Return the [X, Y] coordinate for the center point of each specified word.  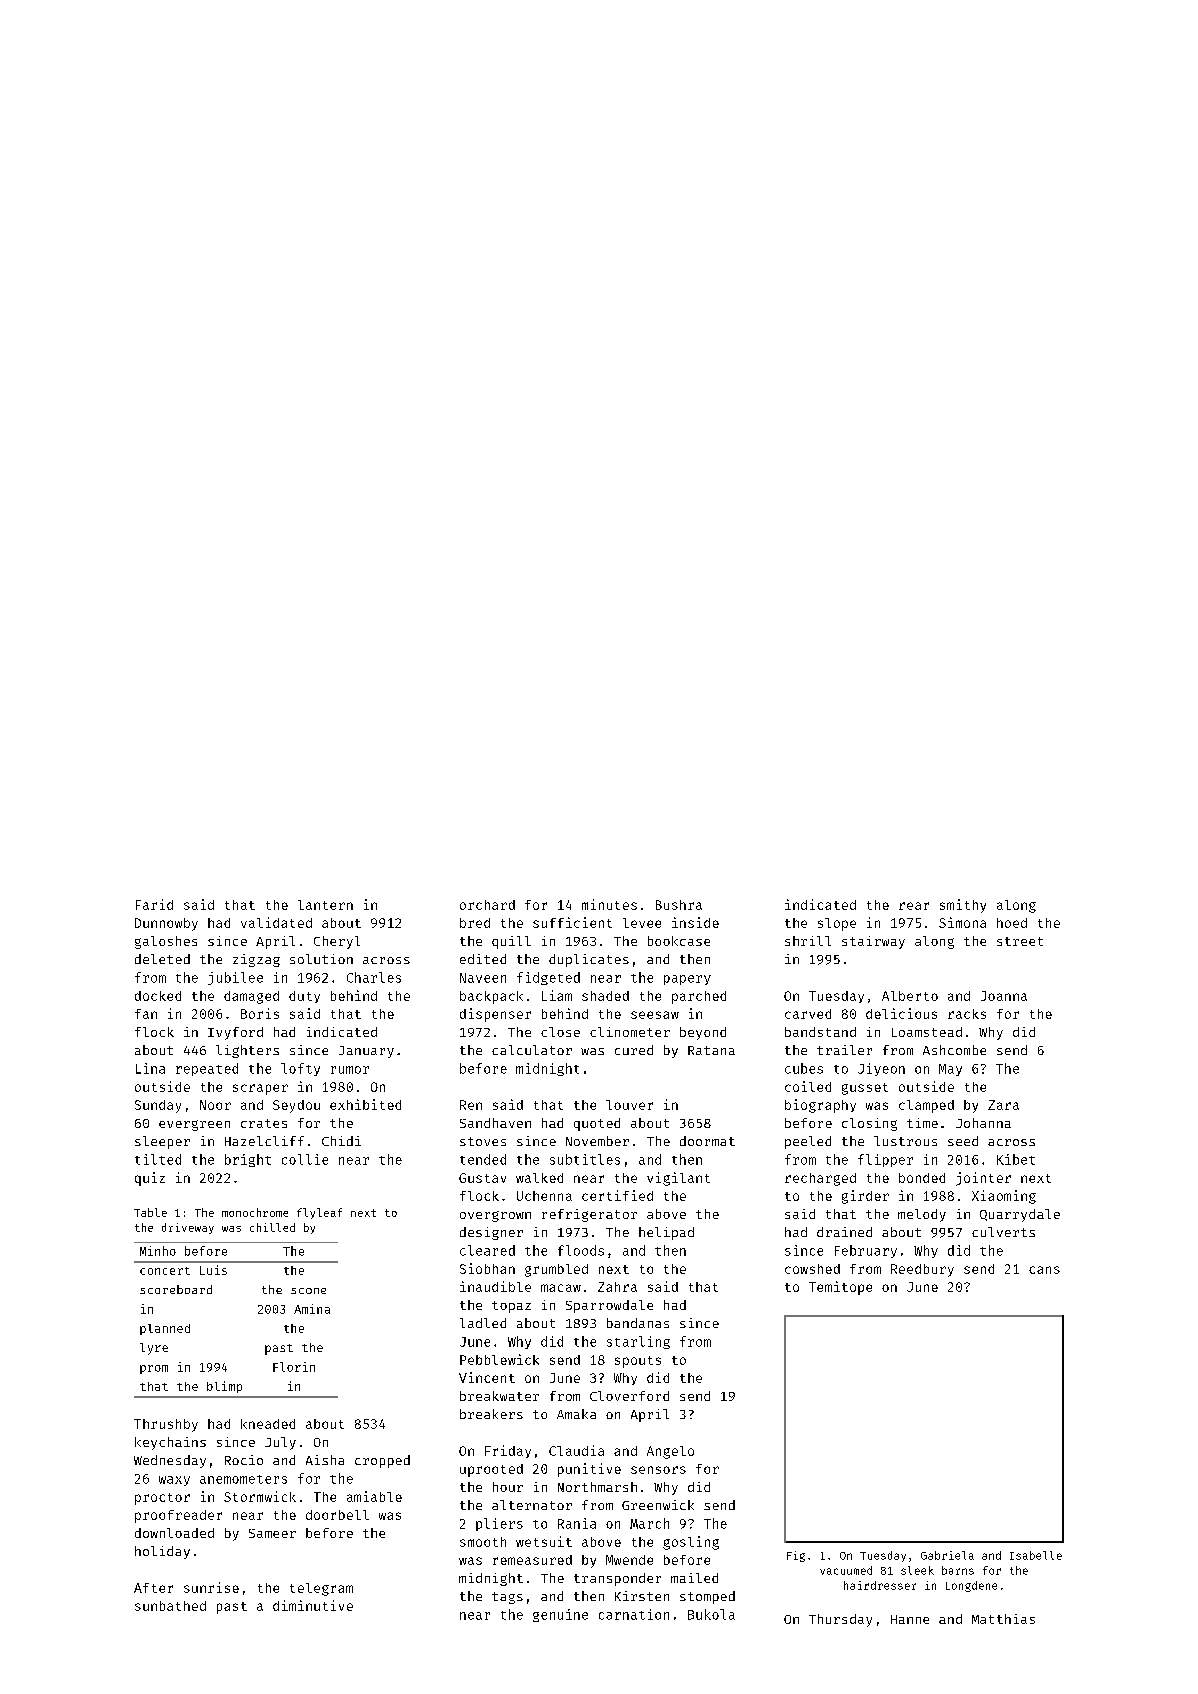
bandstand [820, 1032]
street [1020, 941]
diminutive [313, 1605]
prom [154, 1369]
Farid [154, 904]
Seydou [296, 1106]
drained [844, 1232]
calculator [532, 1050]
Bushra [679, 905]
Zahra [617, 1287]
